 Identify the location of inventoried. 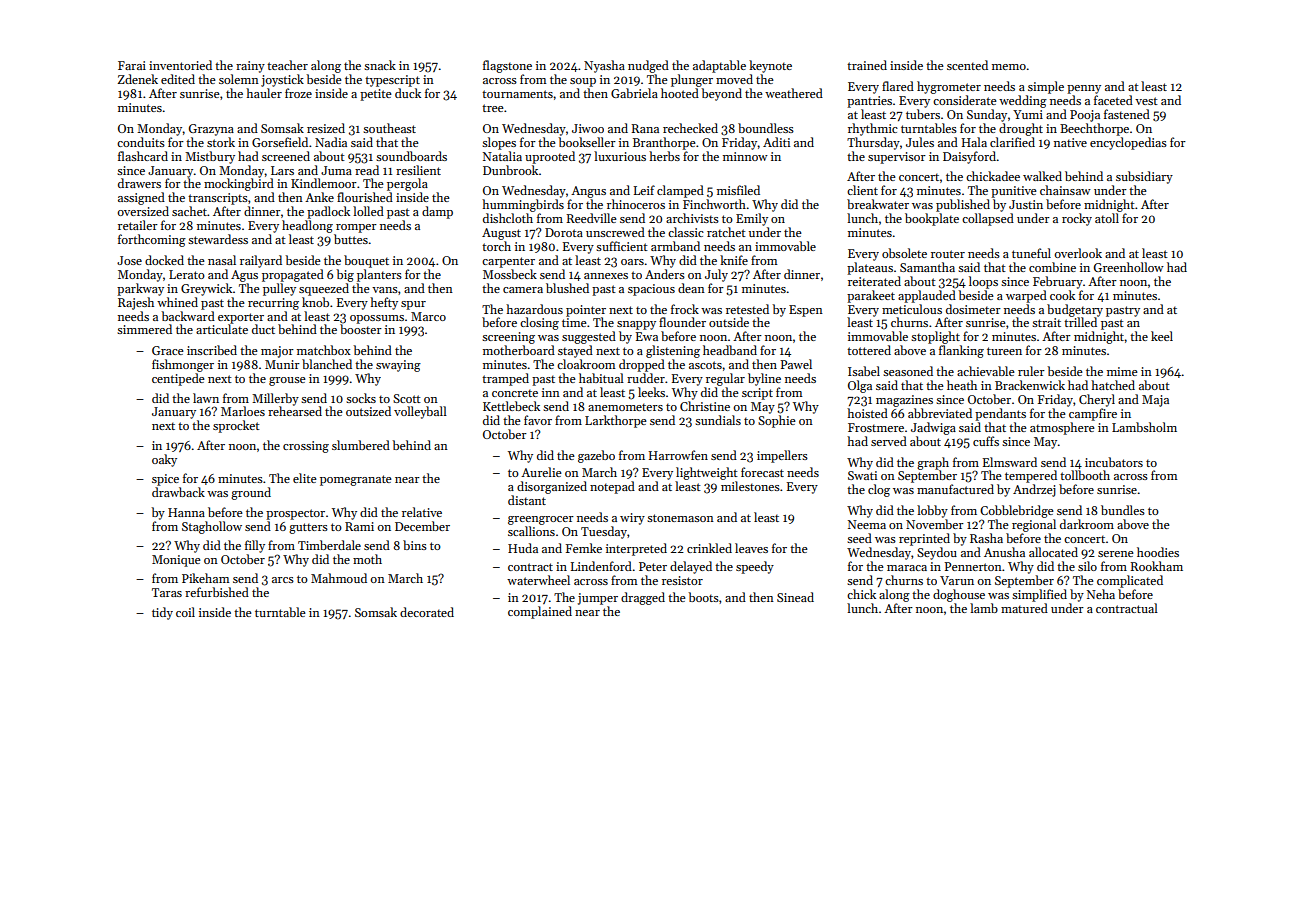
(180, 65).
